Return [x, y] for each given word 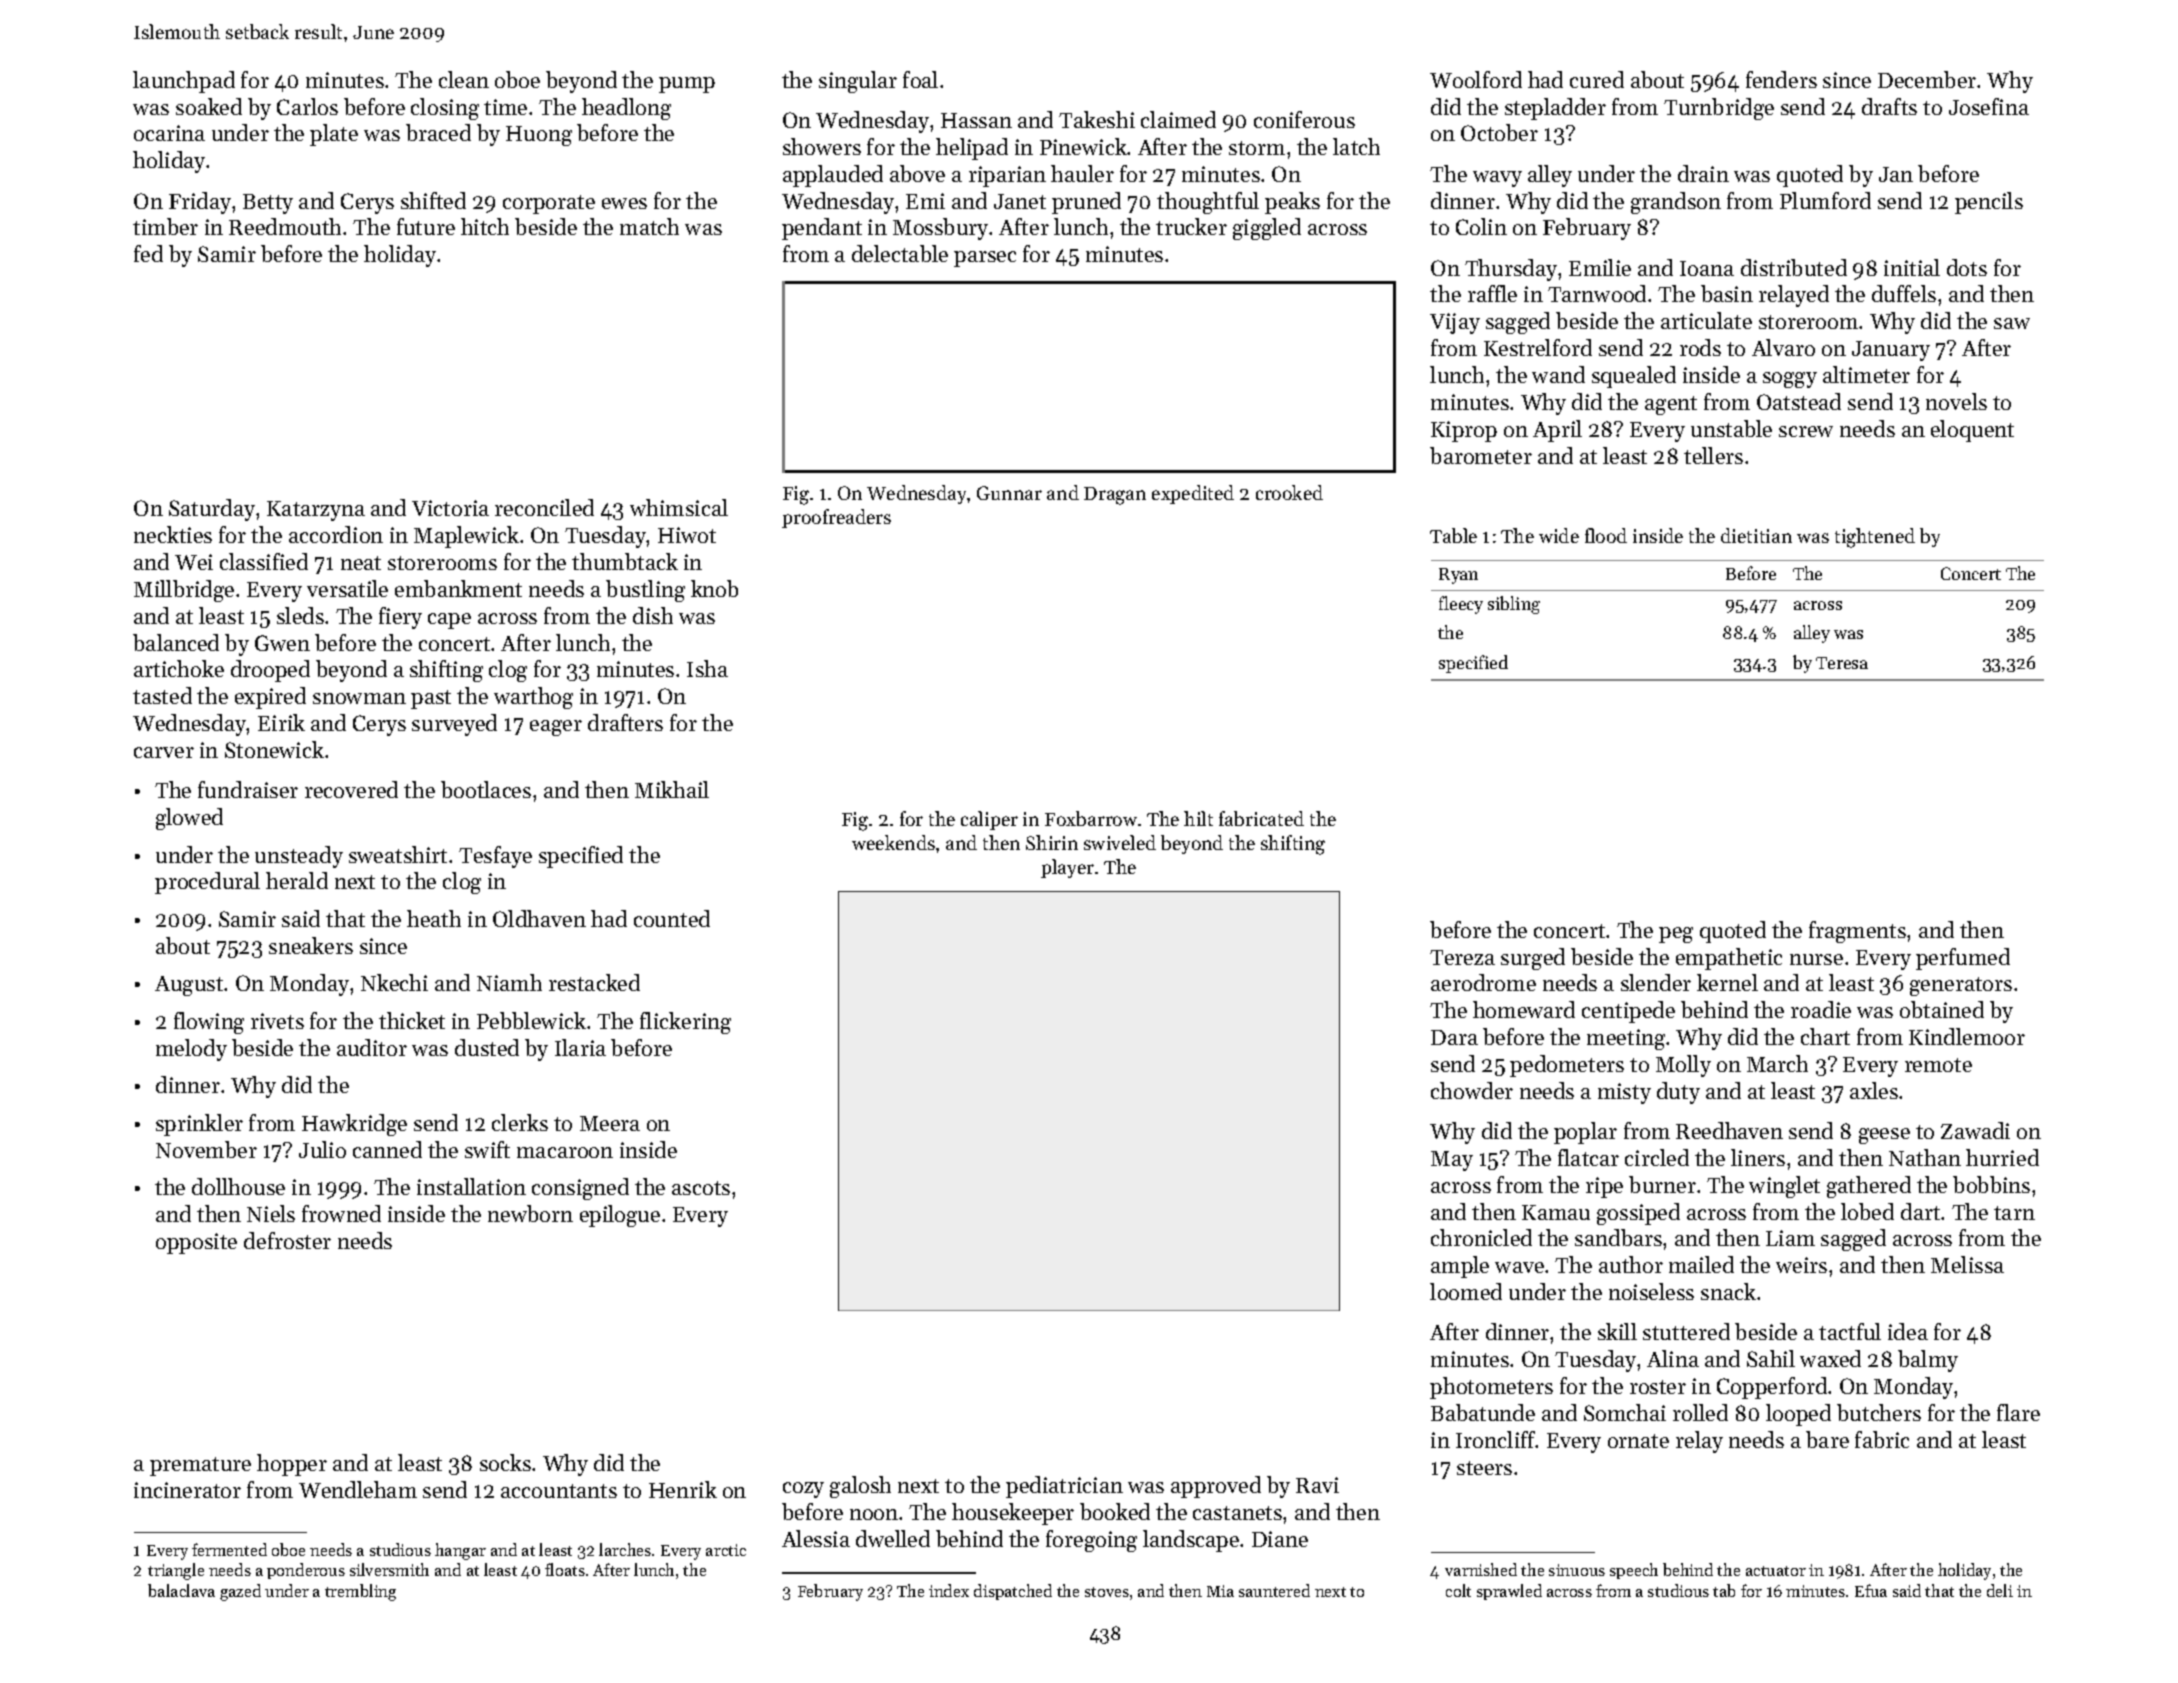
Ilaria [580, 1047]
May [1452, 1161]
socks [505, 1462]
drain [1703, 173]
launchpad [184, 82]
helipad [972, 149]
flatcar [1588, 1157]
